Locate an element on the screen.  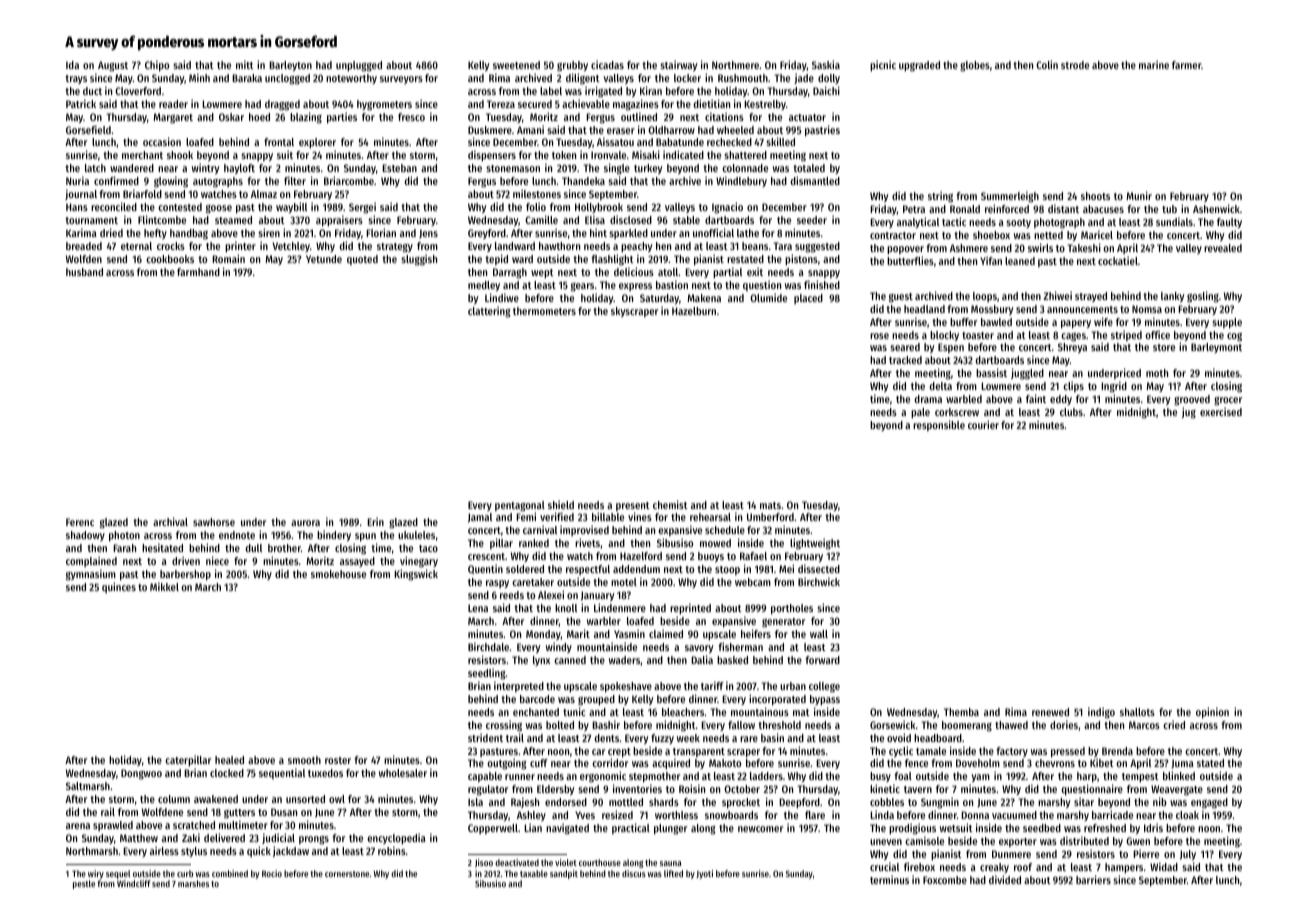
shook is located at coordinates (180, 155).
